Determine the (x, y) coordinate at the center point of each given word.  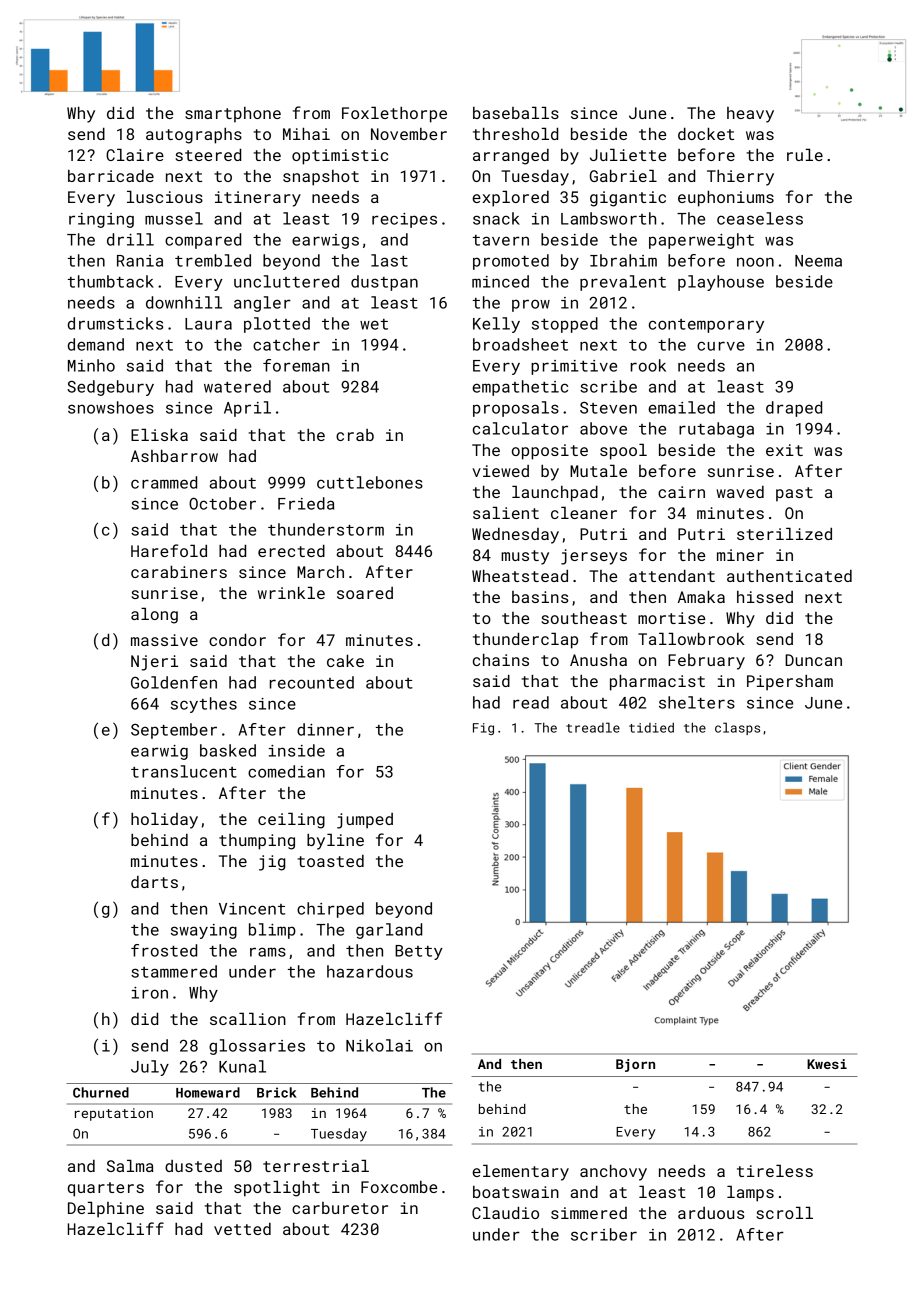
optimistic (340, 157)
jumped (365, 821)
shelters (697, 702)
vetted (242, 1229)
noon (755, 262)
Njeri (154, 663)
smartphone (233, 115)
